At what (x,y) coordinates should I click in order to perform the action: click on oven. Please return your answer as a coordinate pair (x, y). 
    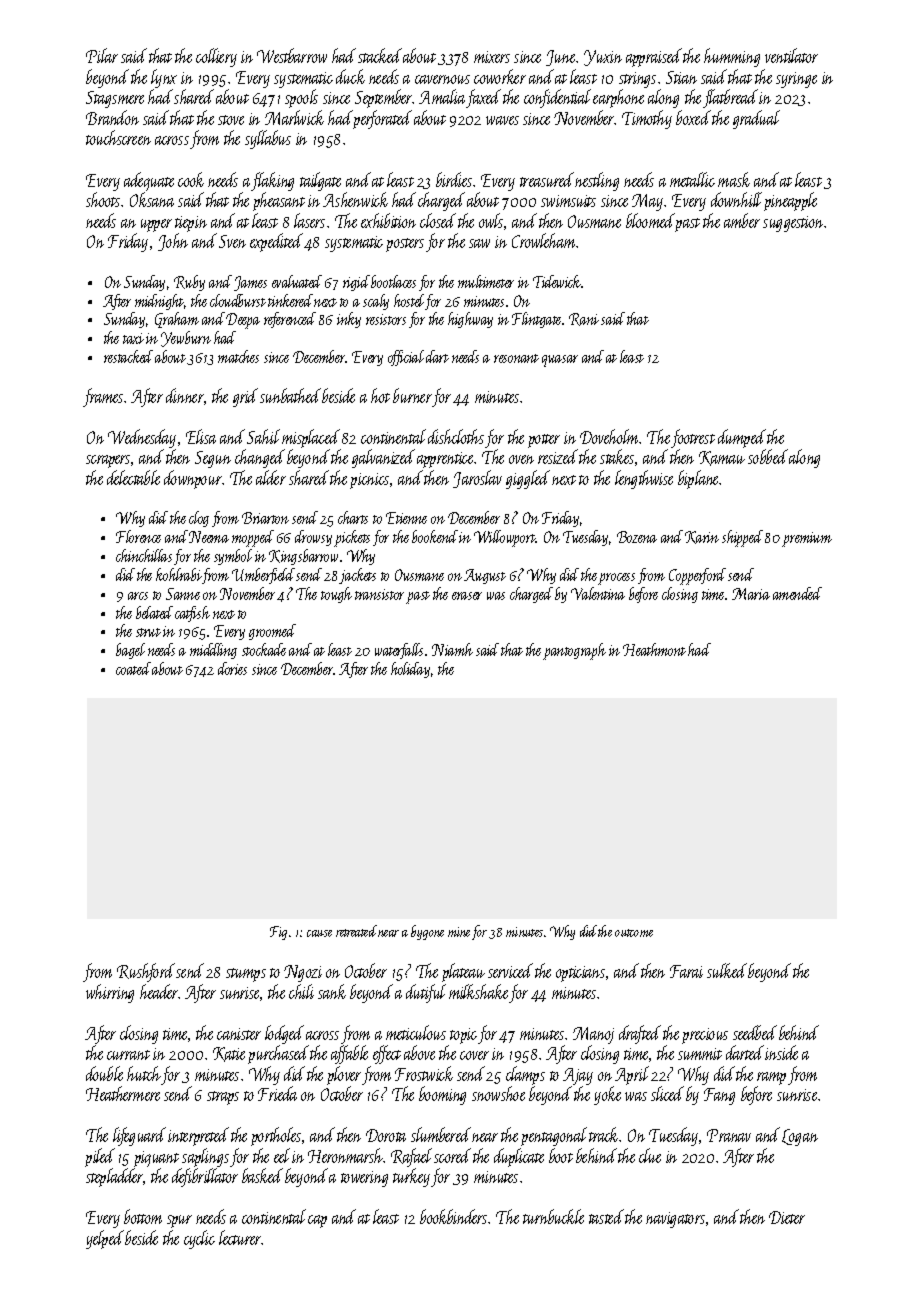
    Looking at the image, I should click on (521, 459).
